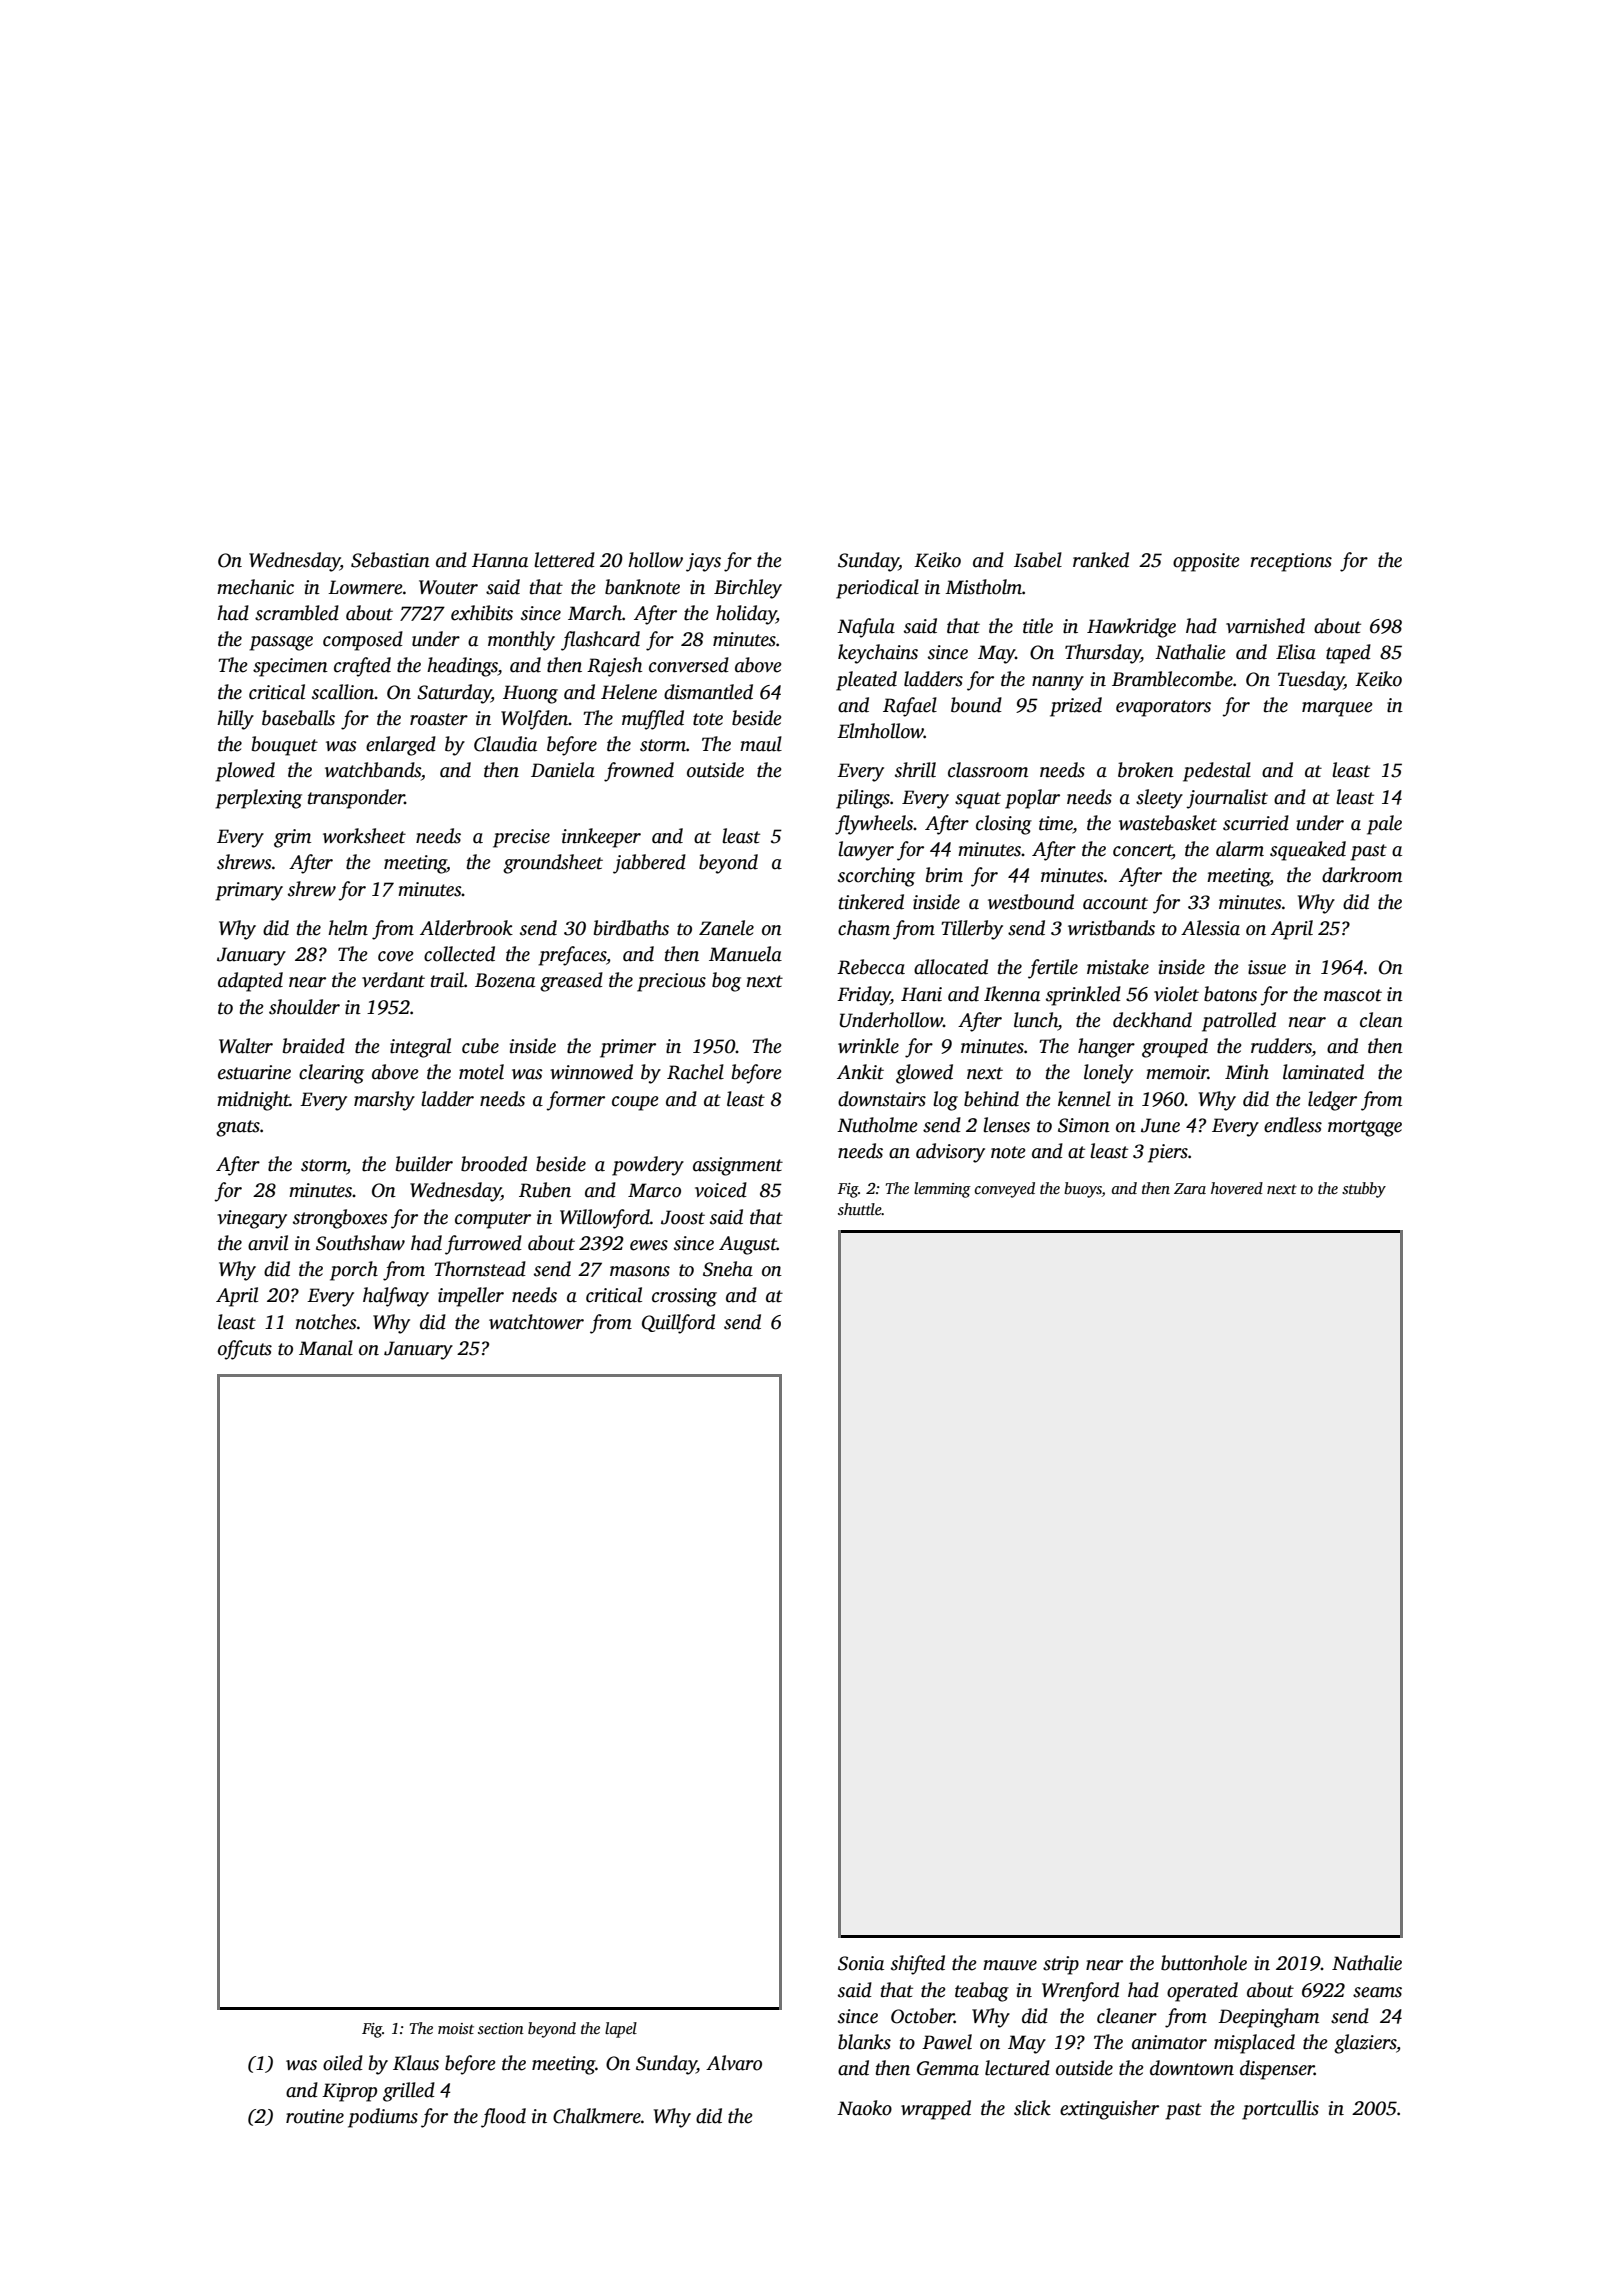 The height and width of the document is (2292, 1620). Describe the element at coordinates (326, 1348) in the document. I see `Manal` at that location.
